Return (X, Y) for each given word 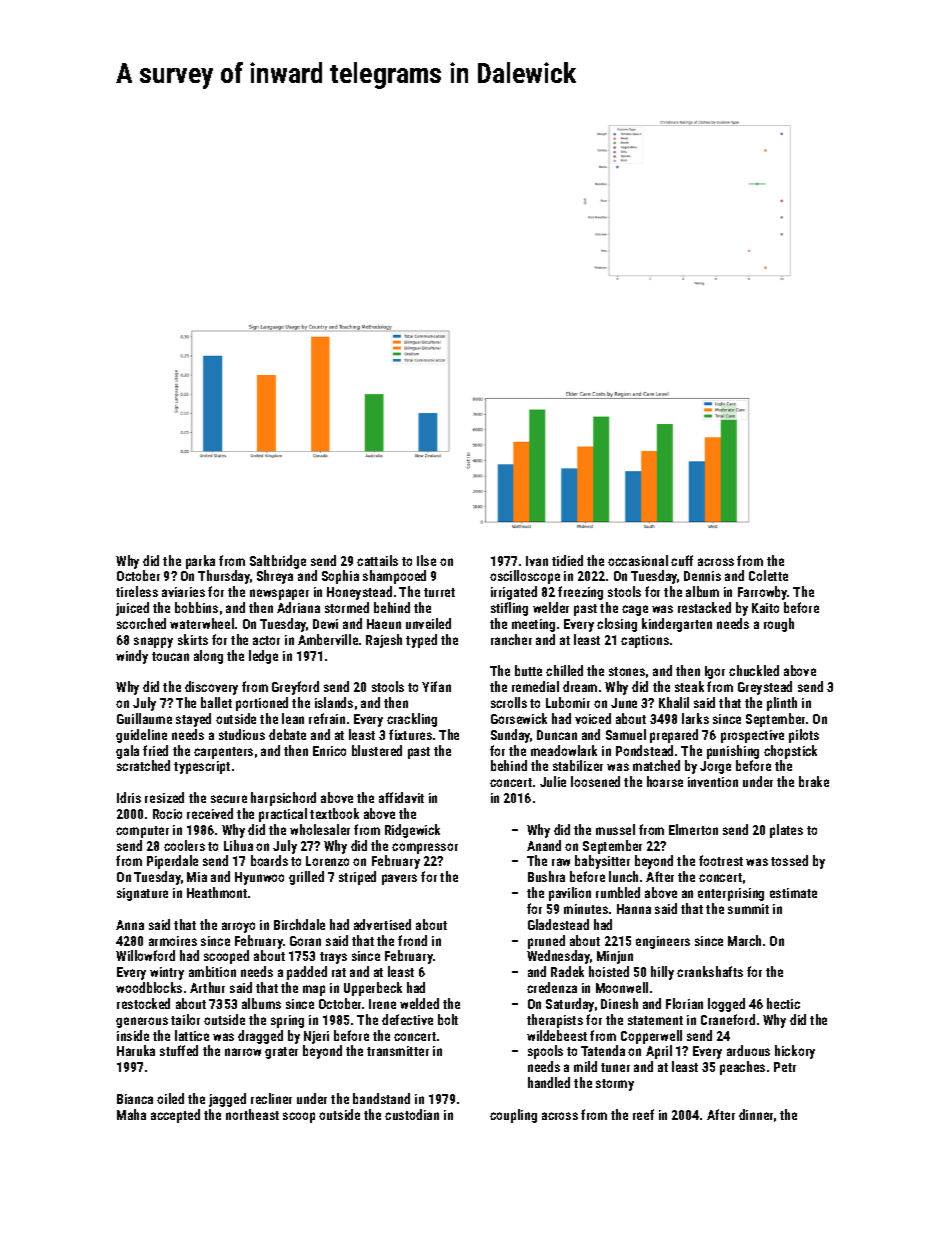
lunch (623, 876)
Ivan (537, 561)
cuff (682, 560)
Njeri (316, 1037)
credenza (552, 987)
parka (200, 562)
